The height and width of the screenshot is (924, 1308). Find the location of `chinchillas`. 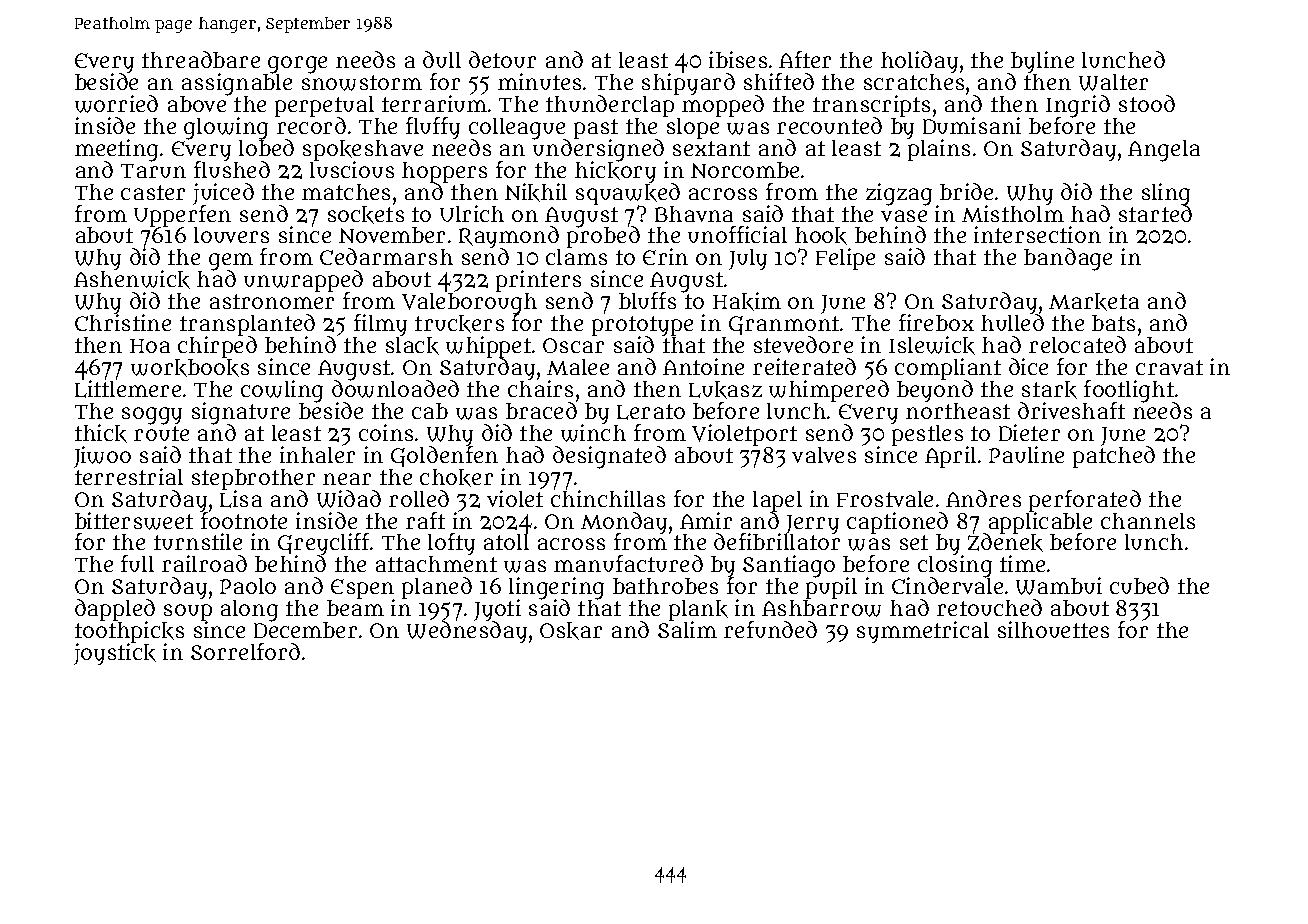

chinchillas is located at coordinates (608, 498).
